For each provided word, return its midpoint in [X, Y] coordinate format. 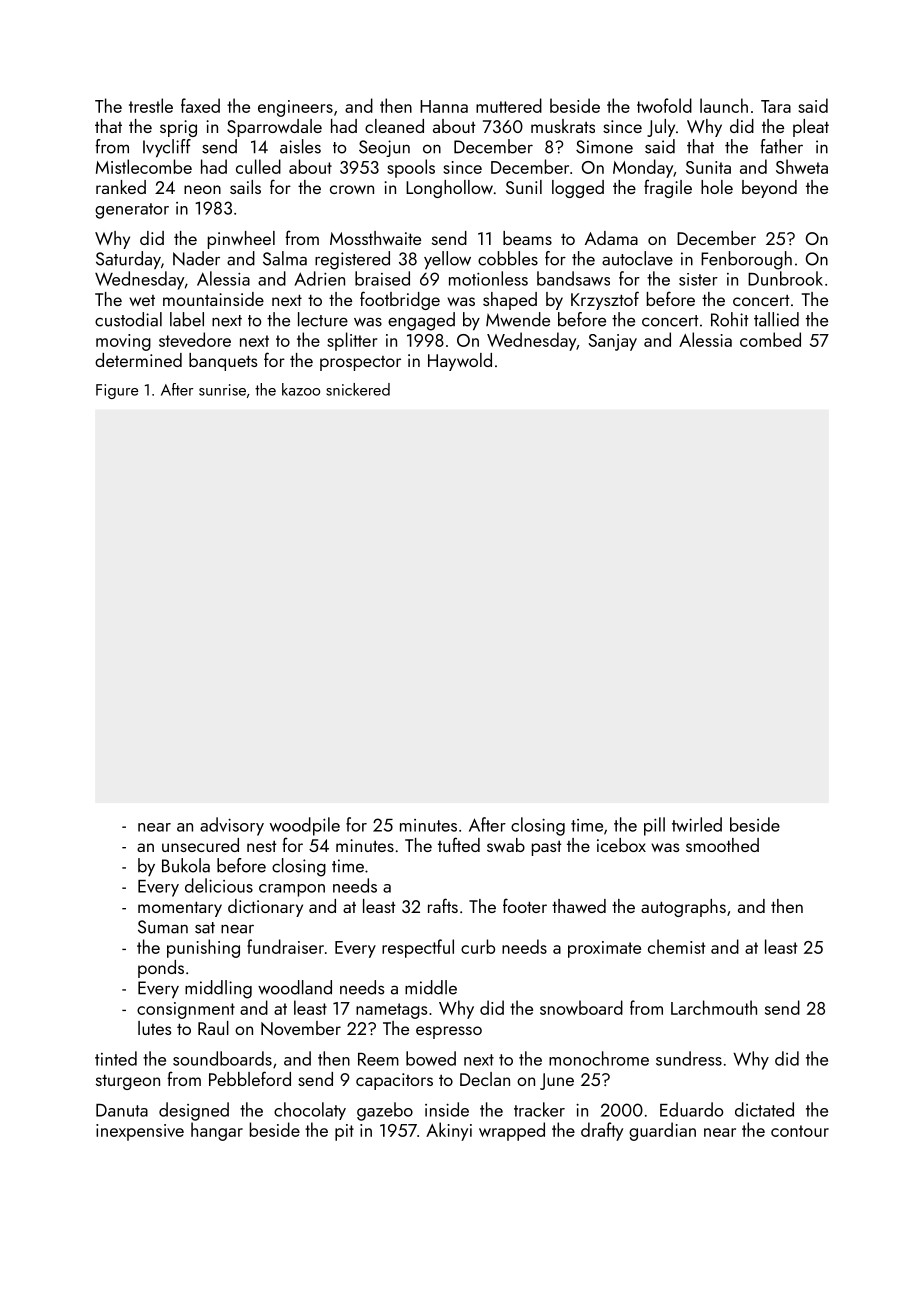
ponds [161, 969]
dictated [764, 1109]
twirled [697, 824]
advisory [232, 826]
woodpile [305, 826]
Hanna [444, 106]
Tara [776, 106]
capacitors [394, 1081]
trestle [151, 105]
